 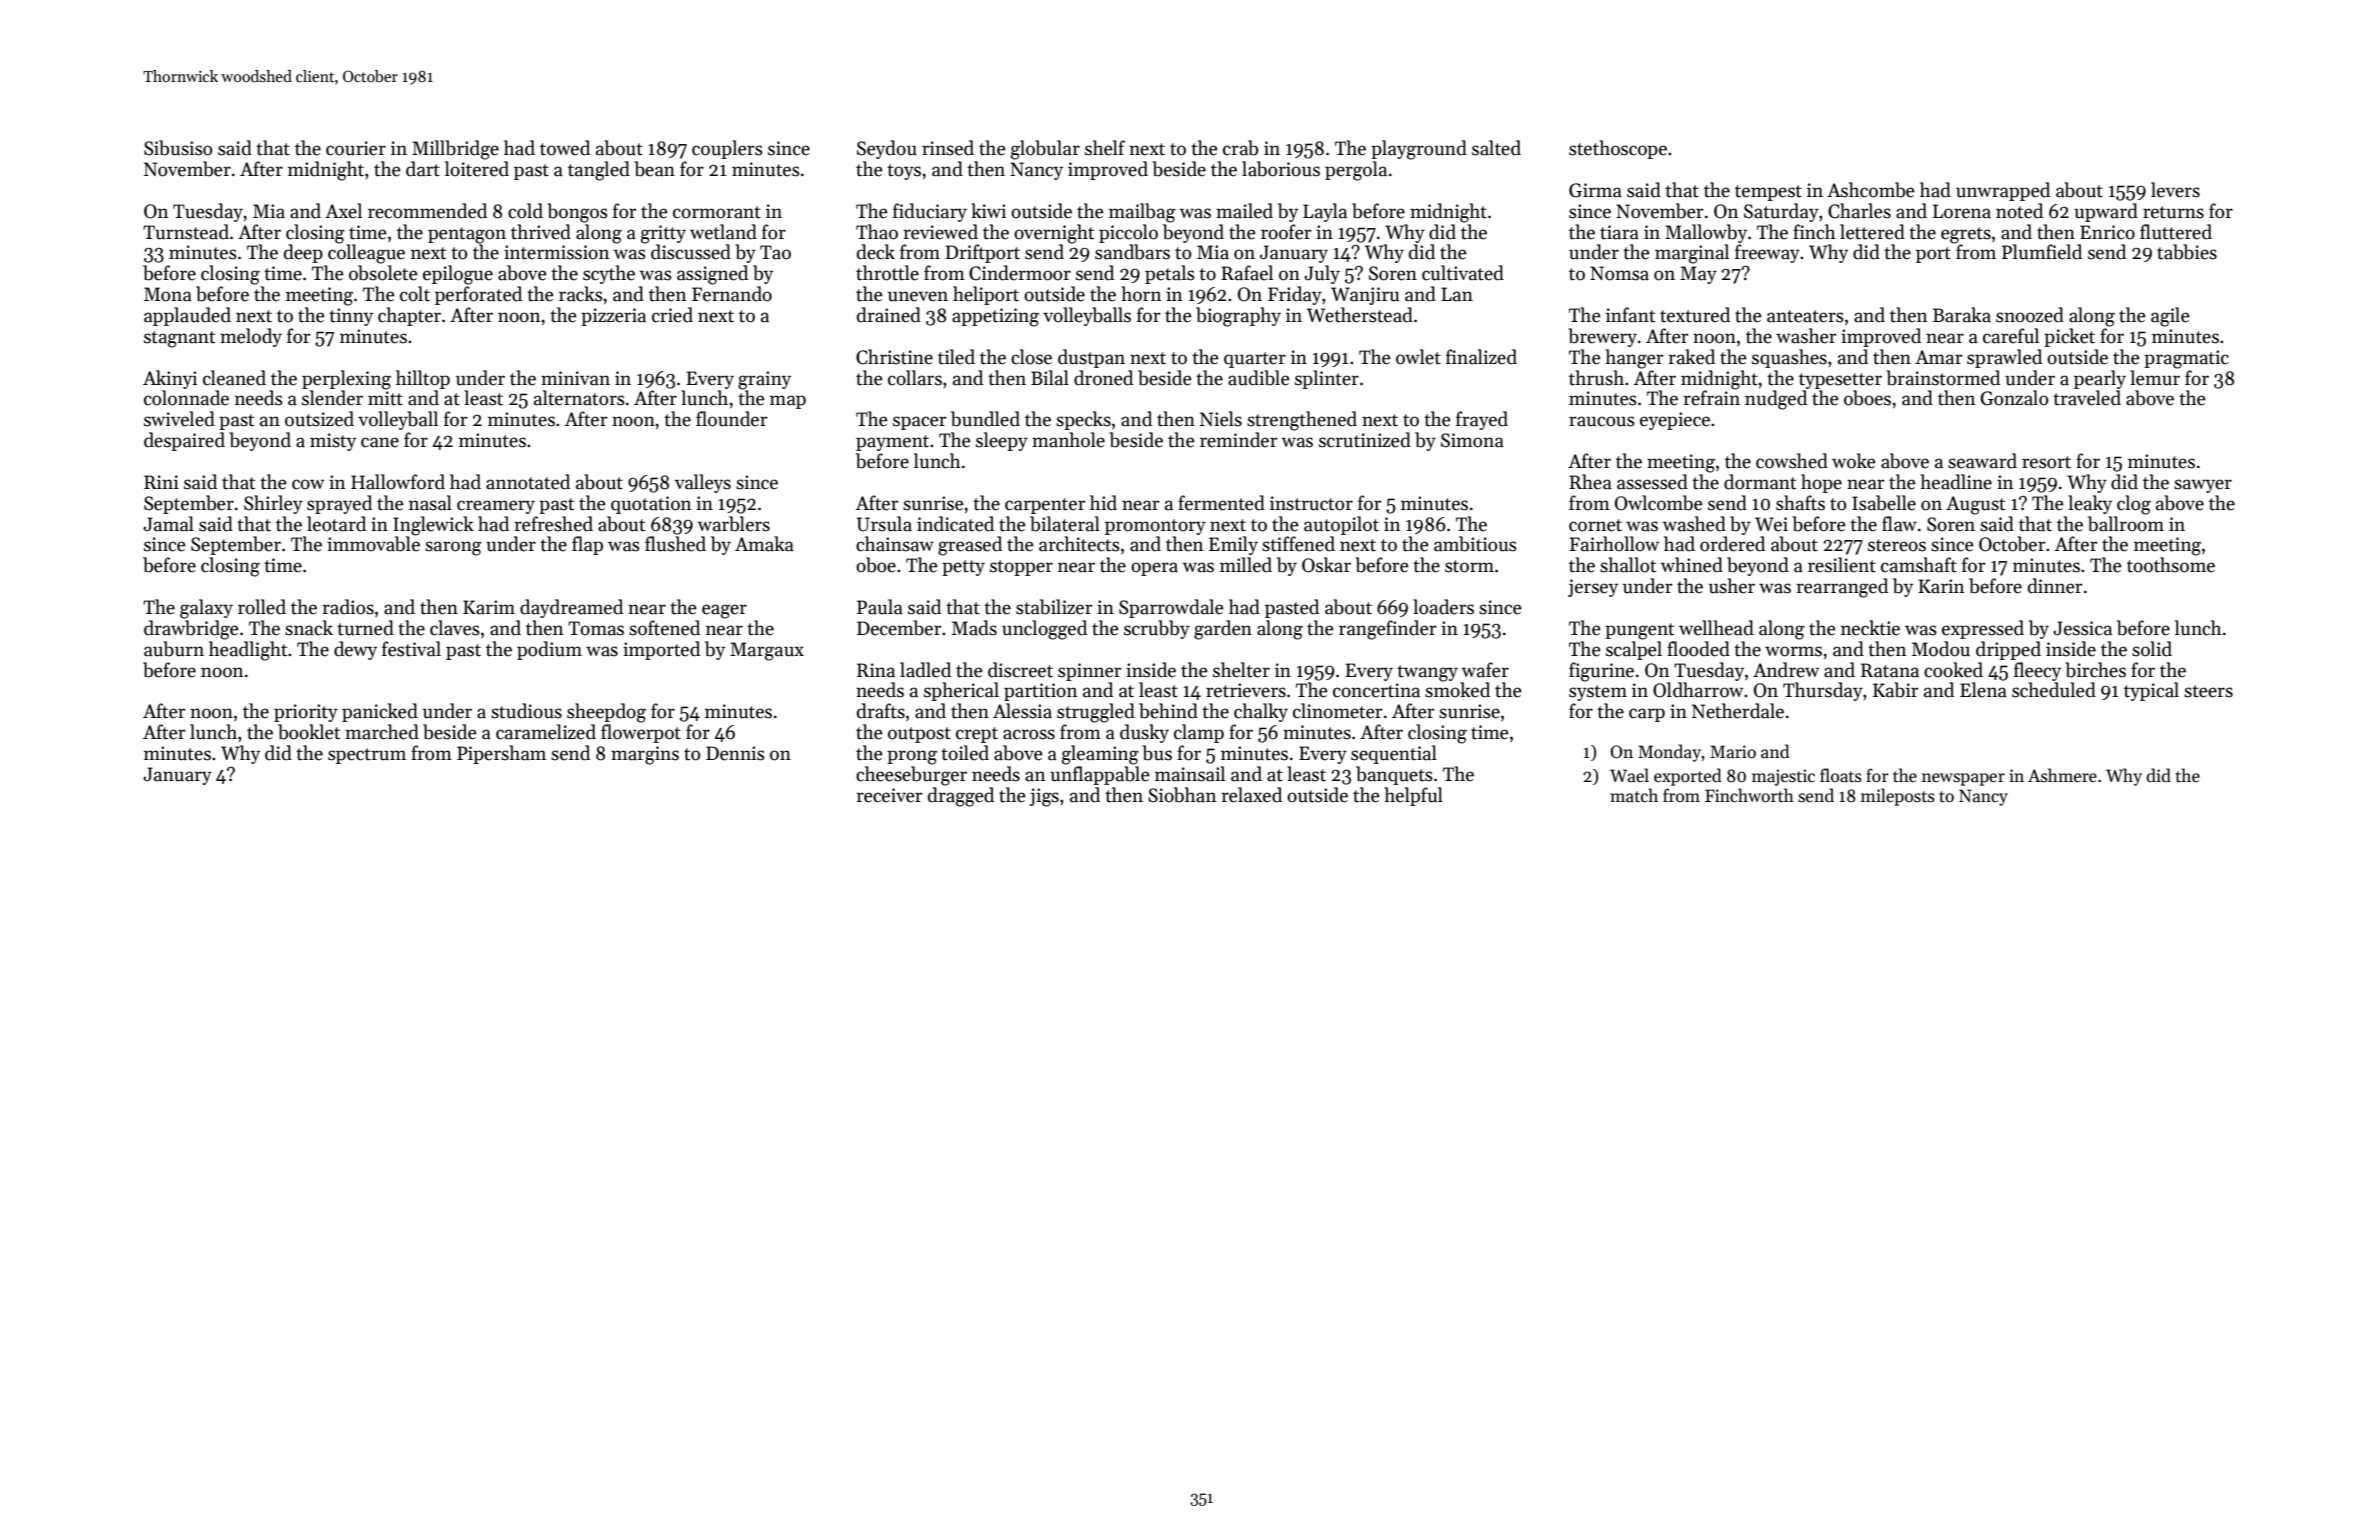 What do you see at coordinates (187, 316) in the image?
I see `applauded` at bounding box center [187, 316].
